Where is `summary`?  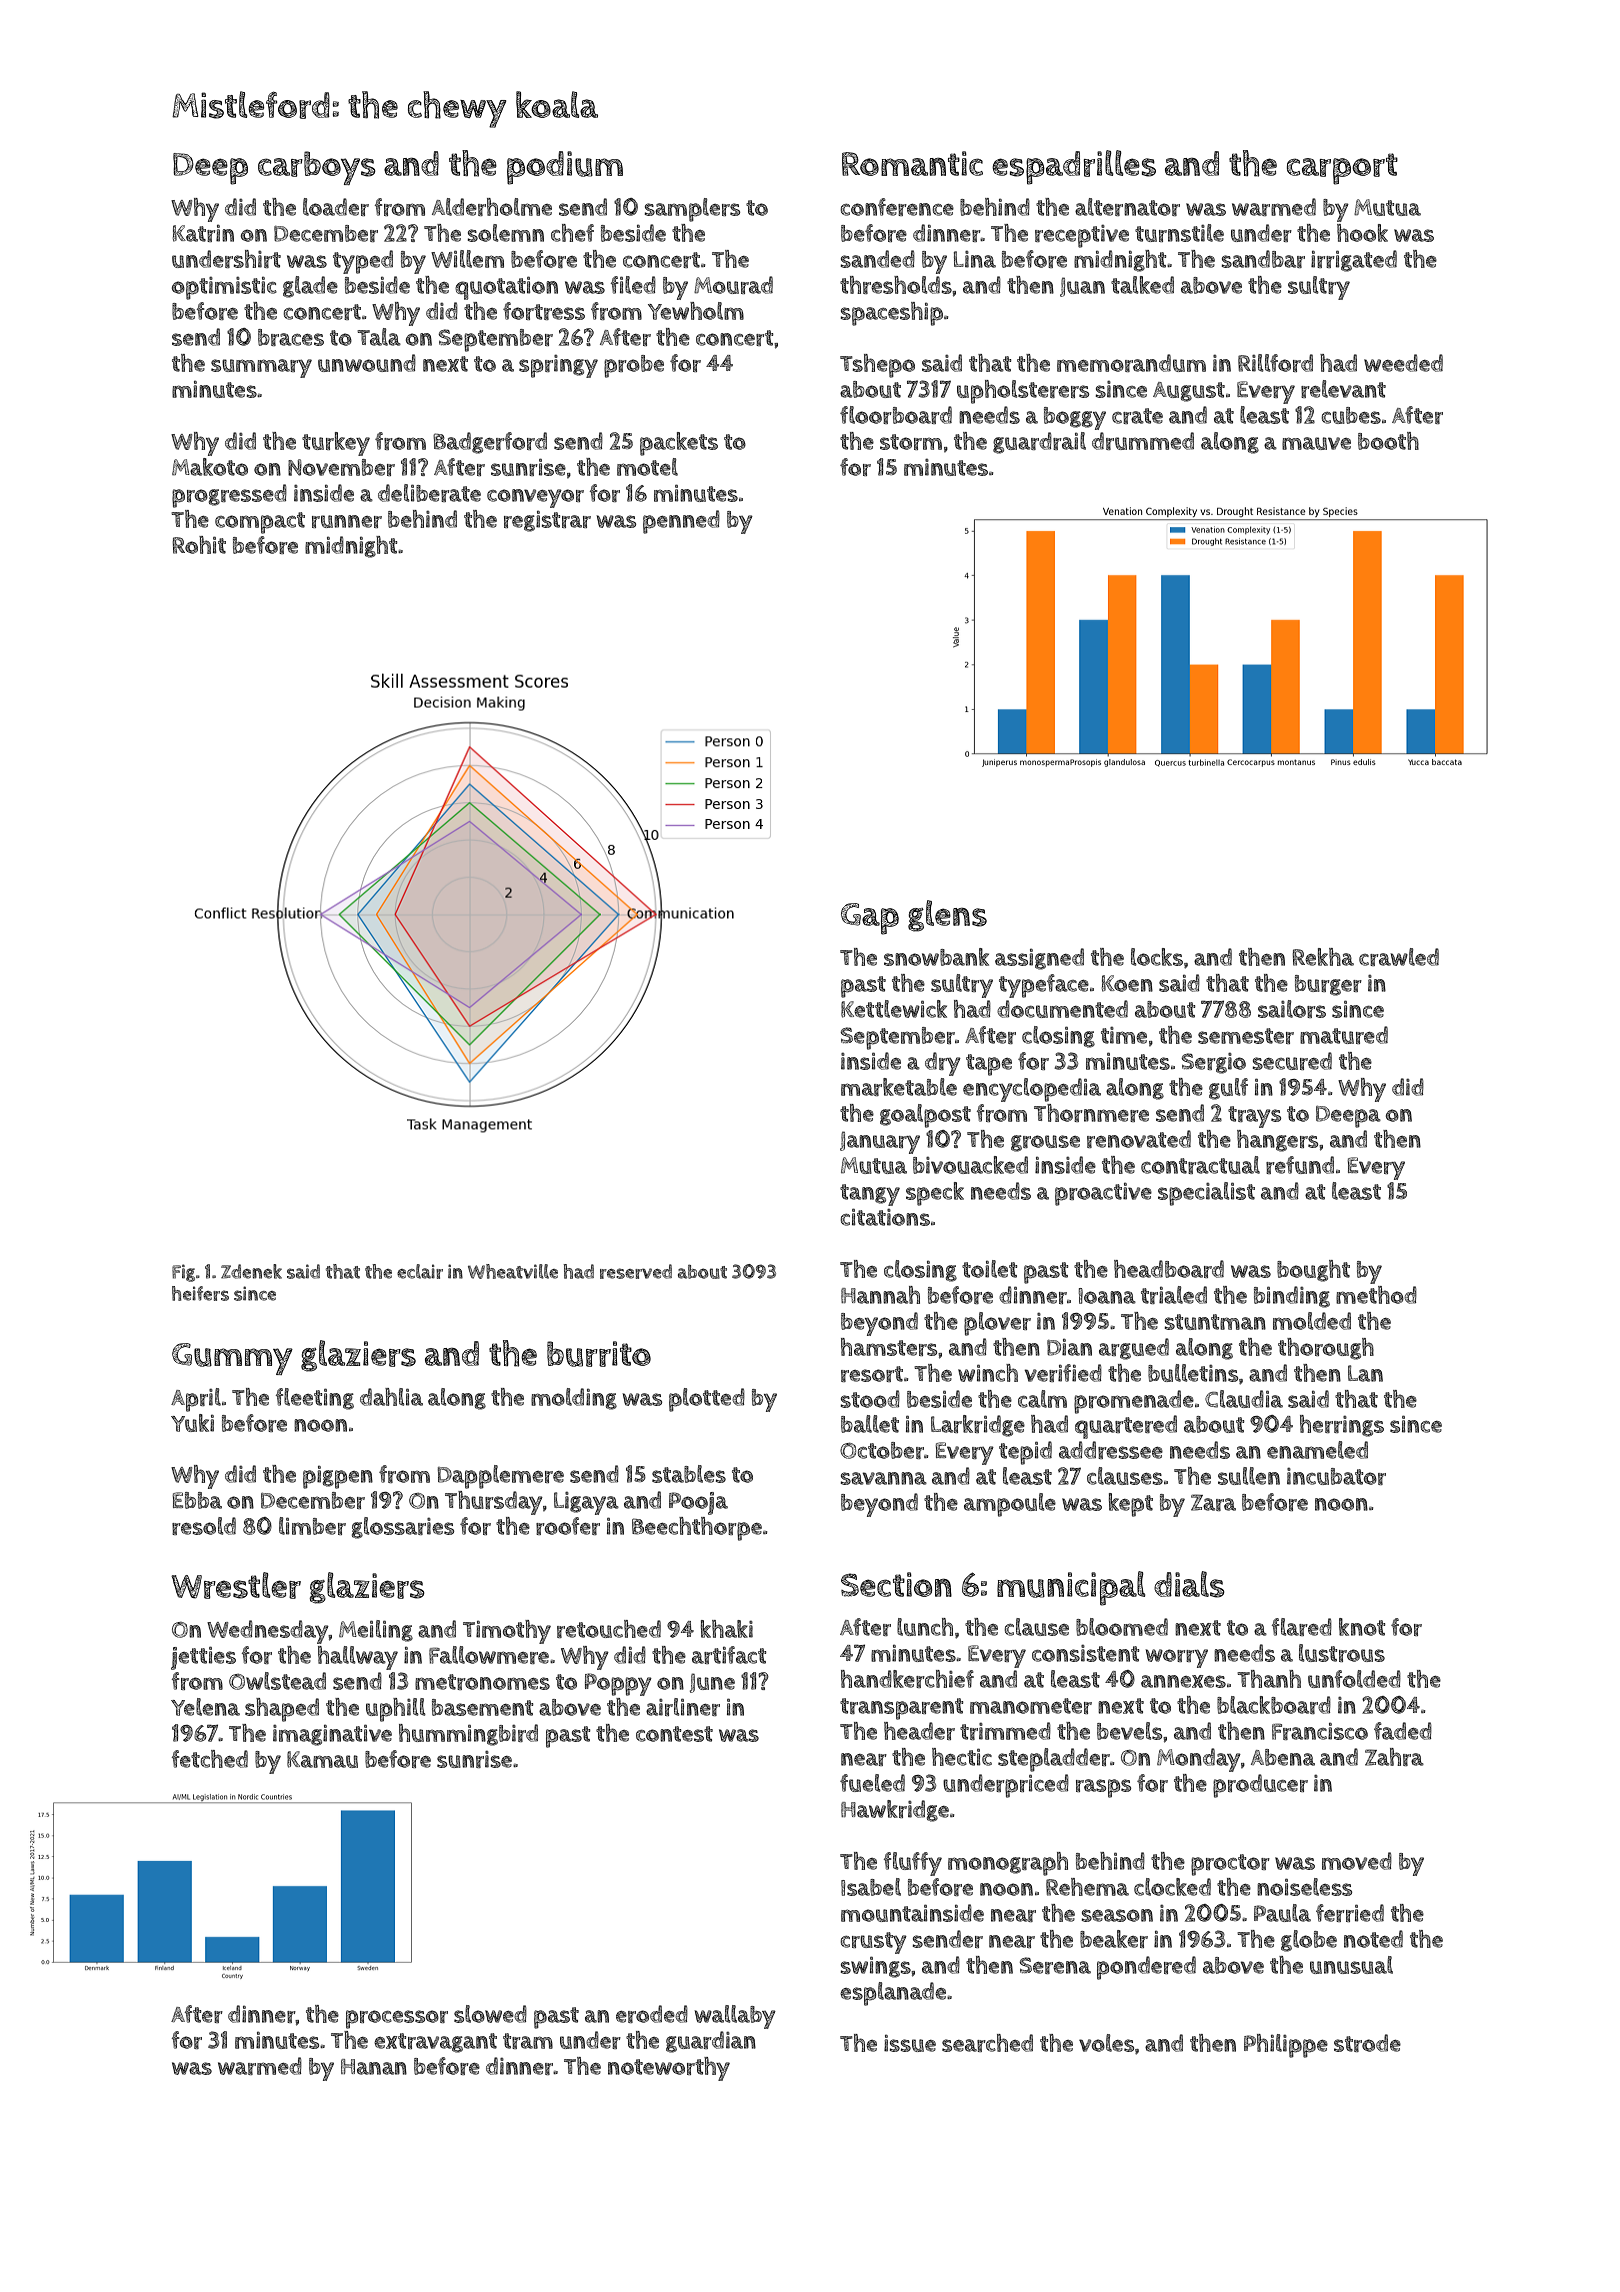 summary is located at coordinates (261, 368).
